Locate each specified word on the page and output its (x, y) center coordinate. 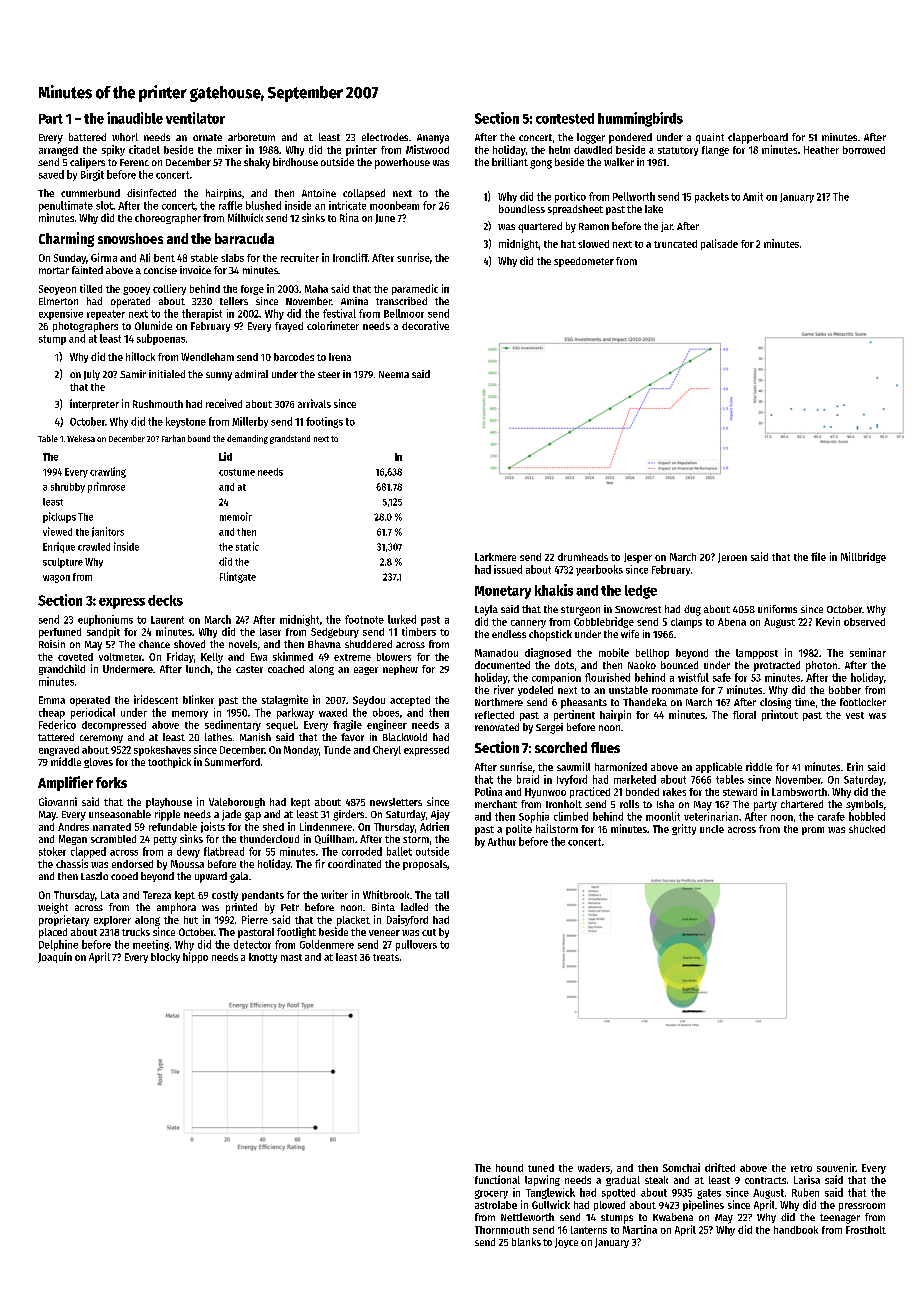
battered (87, 137)
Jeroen (732, 558)
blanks (526, 1242)
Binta (383, 907)
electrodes (385, 137)
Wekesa (81, 438)
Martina (640, 1229)
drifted (720, 1167)
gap (253, 816)
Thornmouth (502, 1230)
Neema (394, 374)
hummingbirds (640, 119)
